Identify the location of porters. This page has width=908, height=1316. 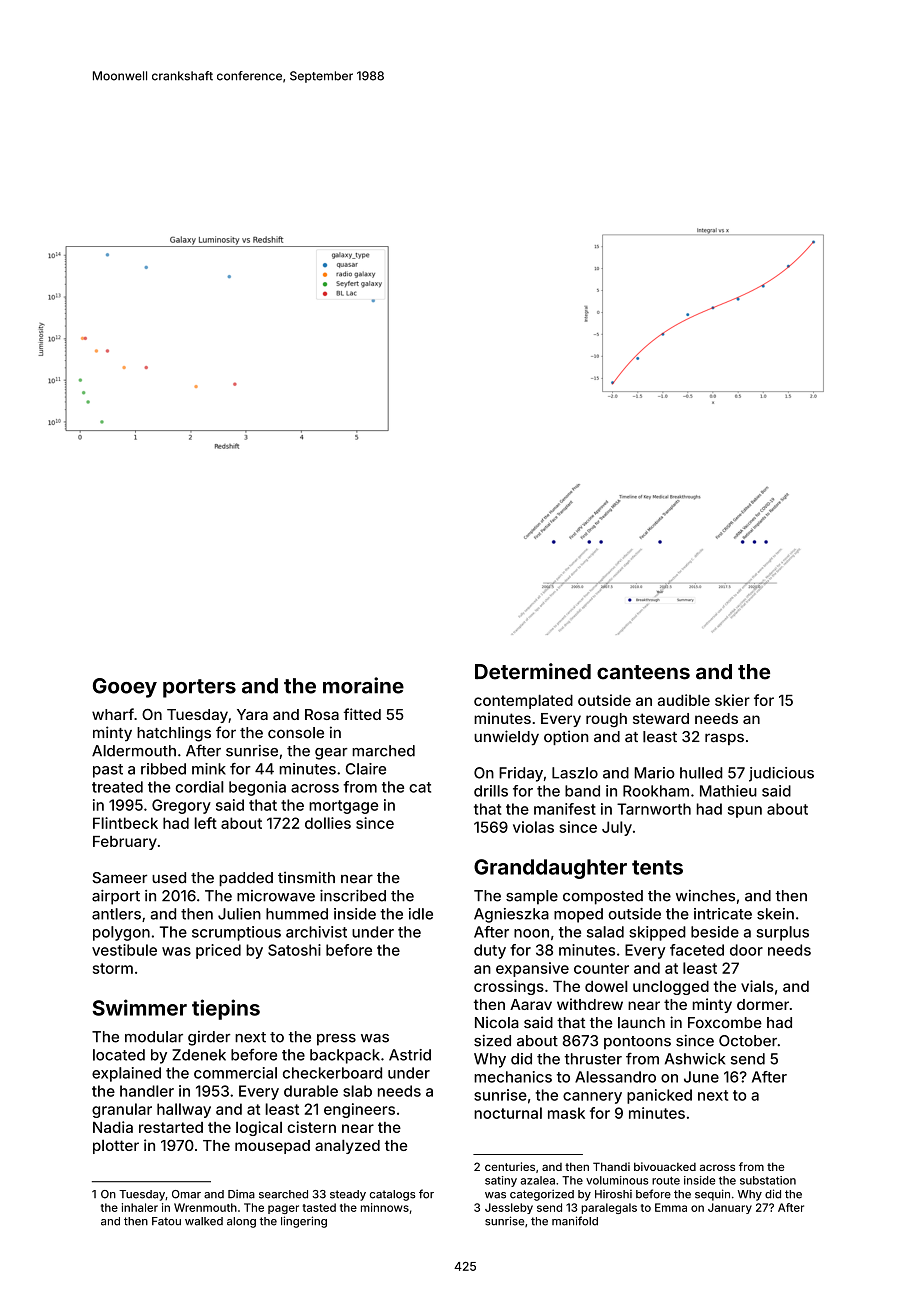
(199, 688).
